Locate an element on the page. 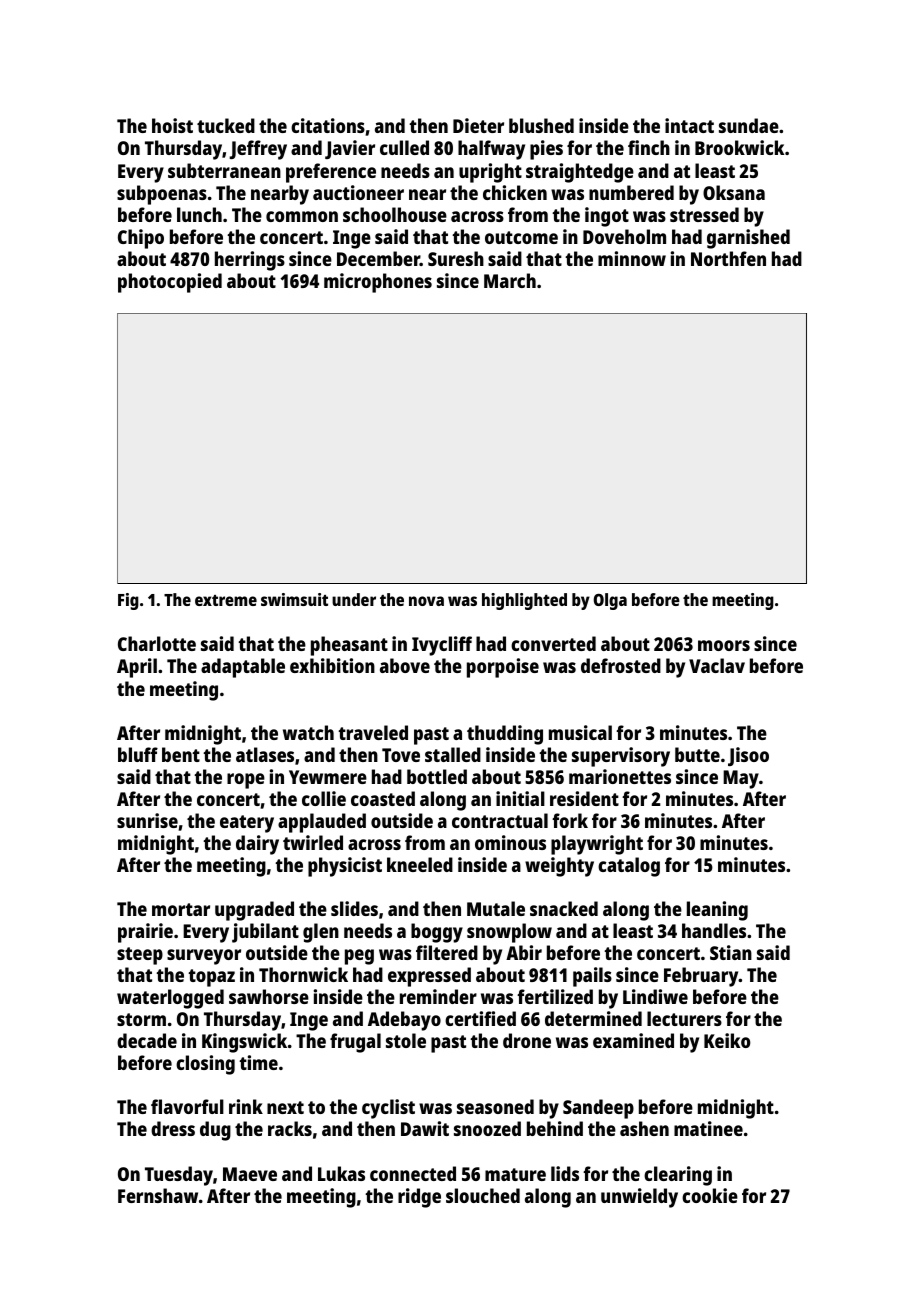  intact is located at coordinates (689, 125).
